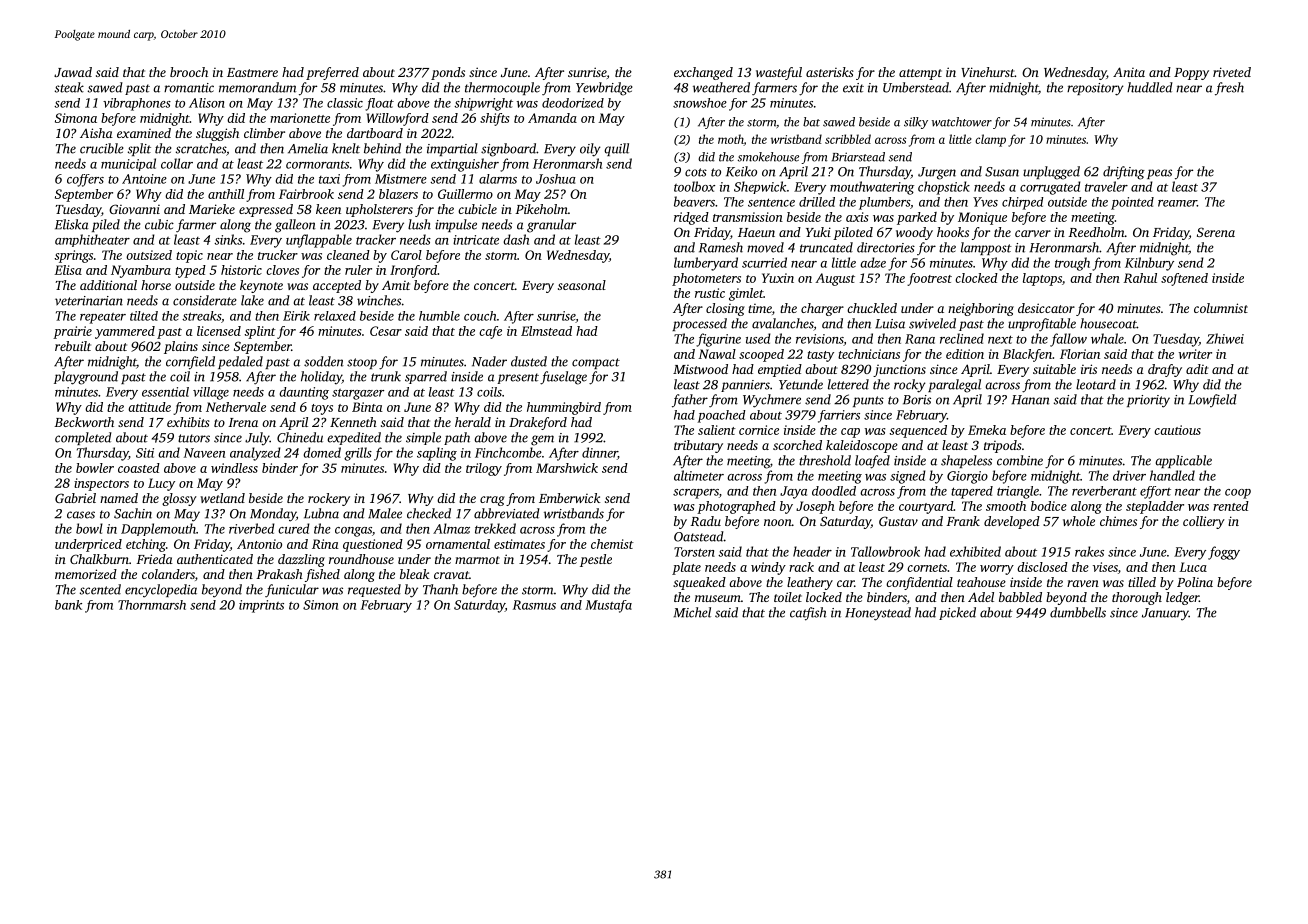 This screenshot has height=924, width=1308. Describe the element at coordinates (954, 386) in the screenshot. I see `paralegal` at that location.
